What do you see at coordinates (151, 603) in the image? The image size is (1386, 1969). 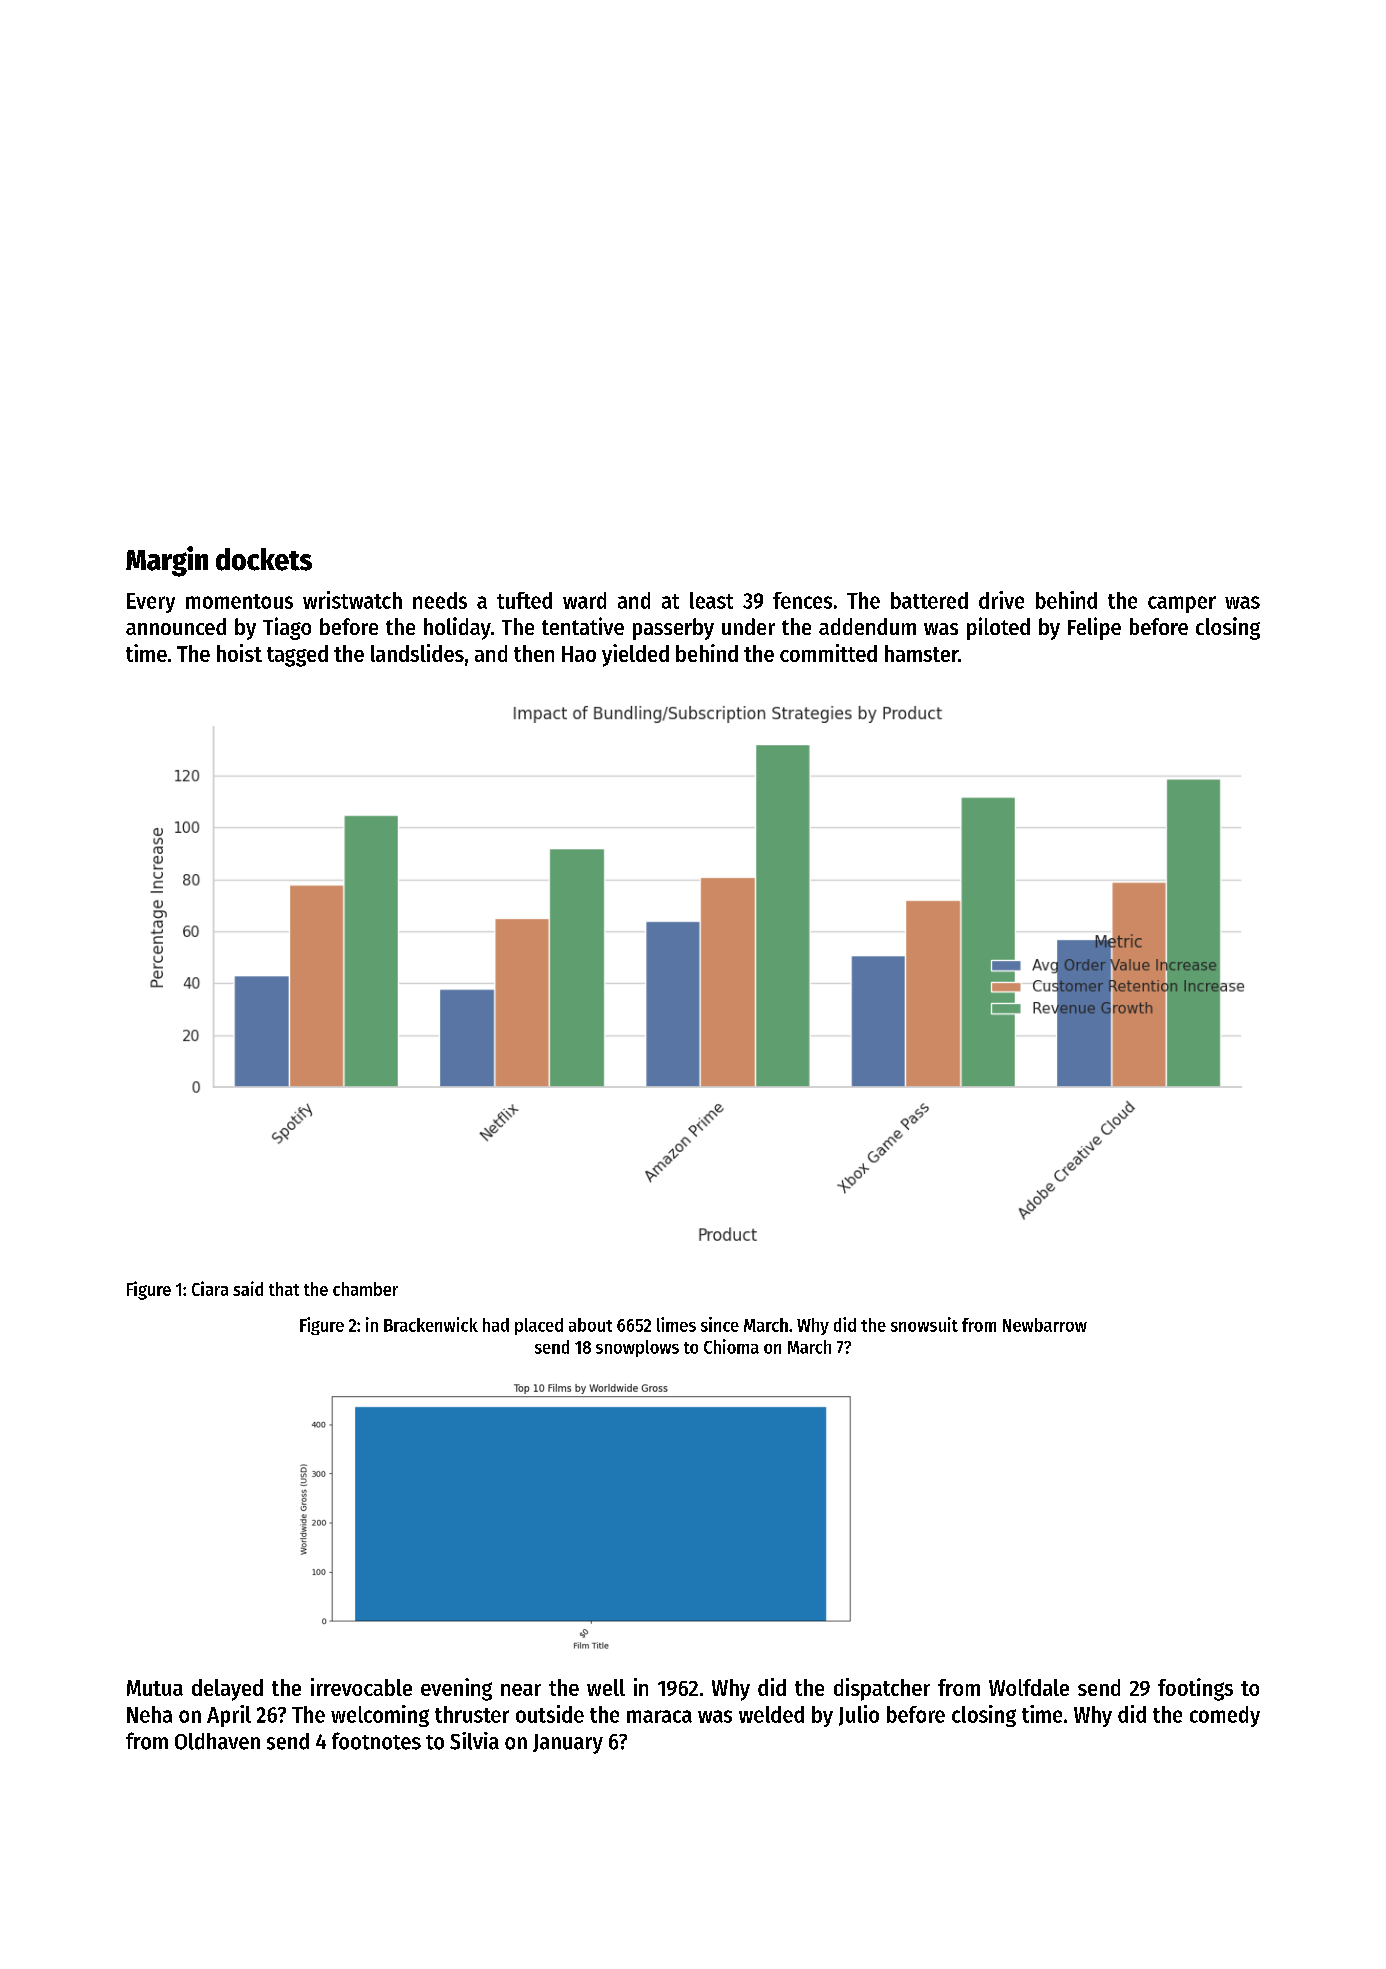 I see `Every` at bounding box center [151, 603].
